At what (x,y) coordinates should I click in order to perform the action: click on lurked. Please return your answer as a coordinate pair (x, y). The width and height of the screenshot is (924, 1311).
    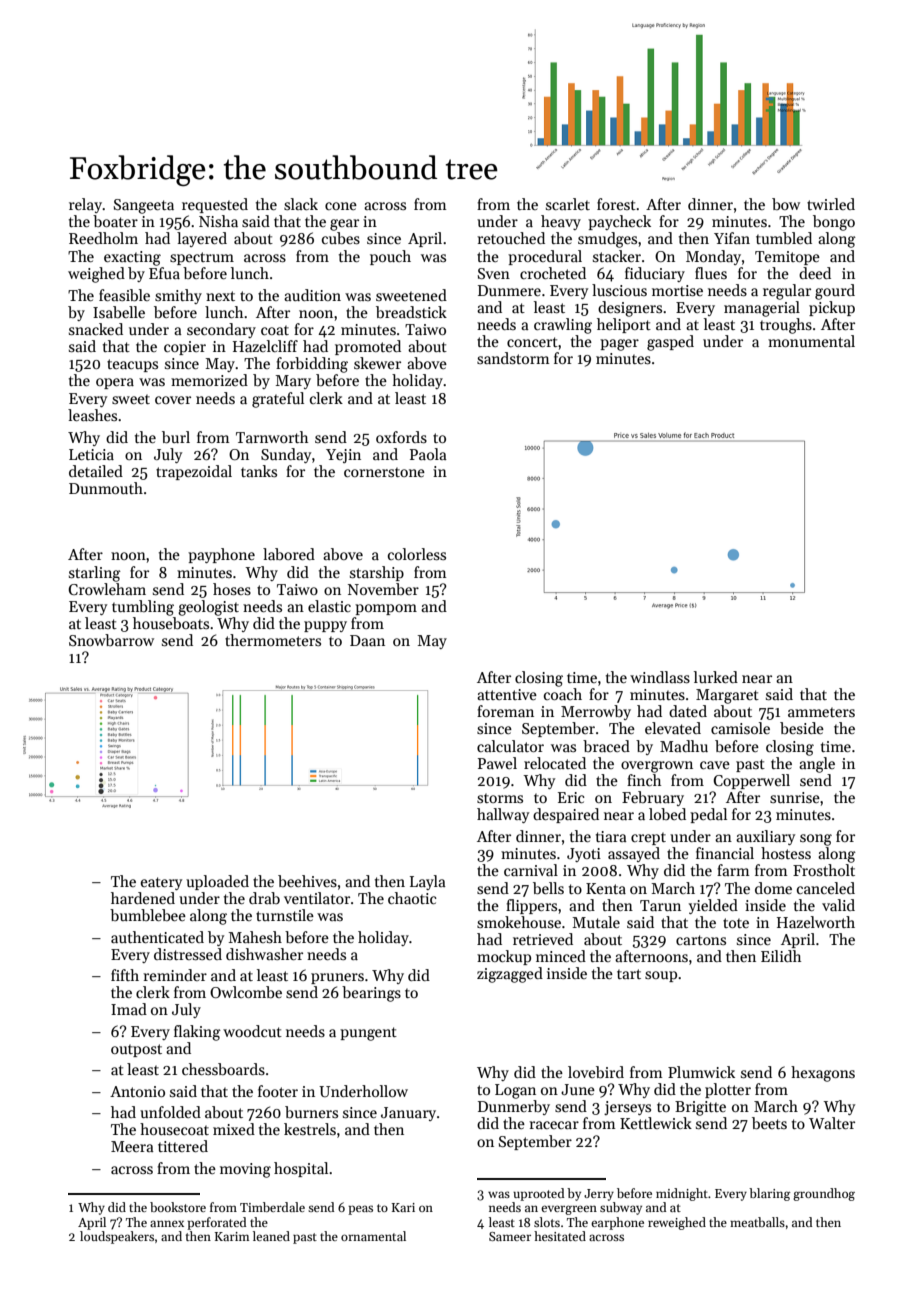
    Looking at the image, I should click on (716, 677).
